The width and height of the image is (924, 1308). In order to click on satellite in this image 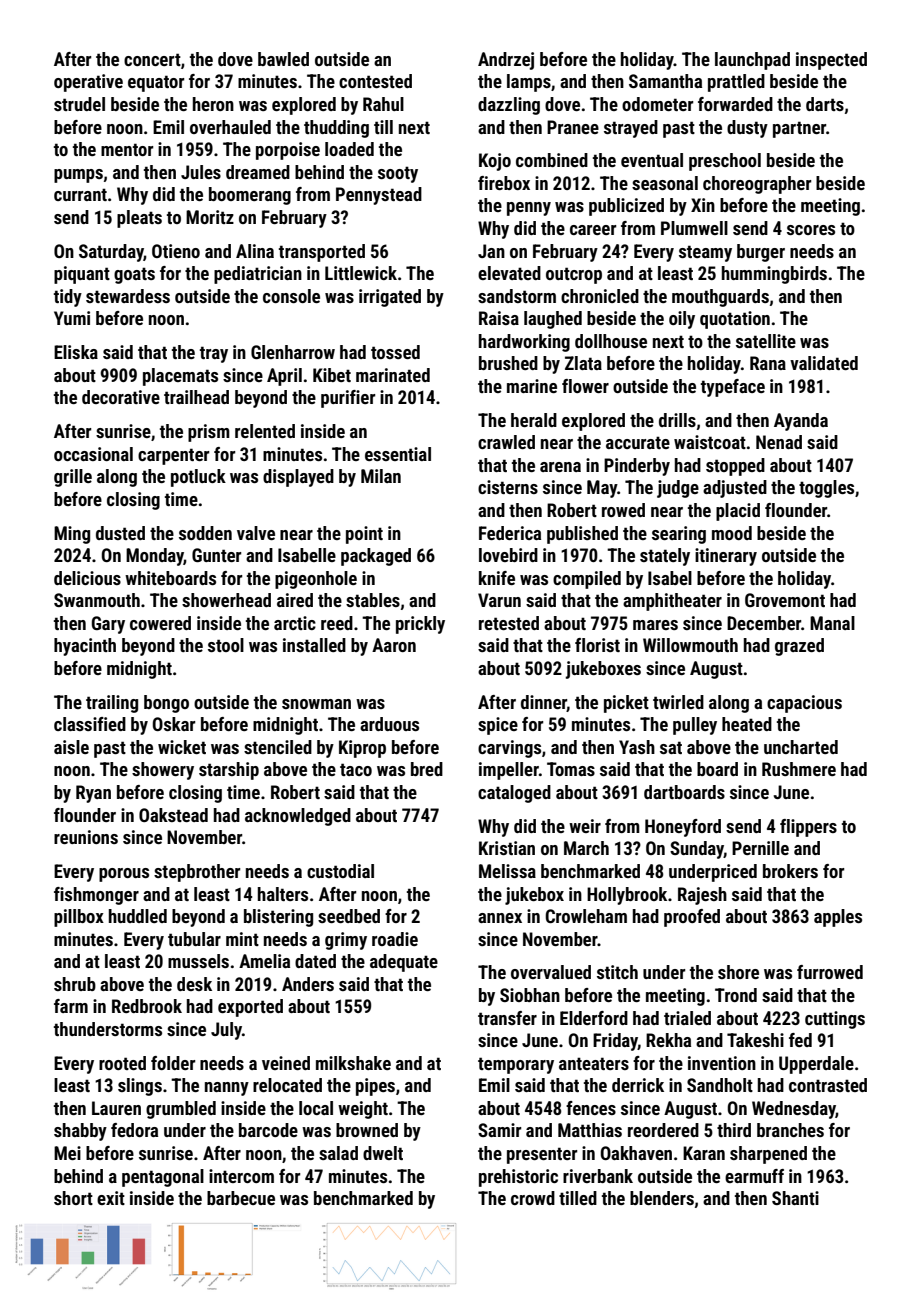, I will do `click(766, 341)`.
